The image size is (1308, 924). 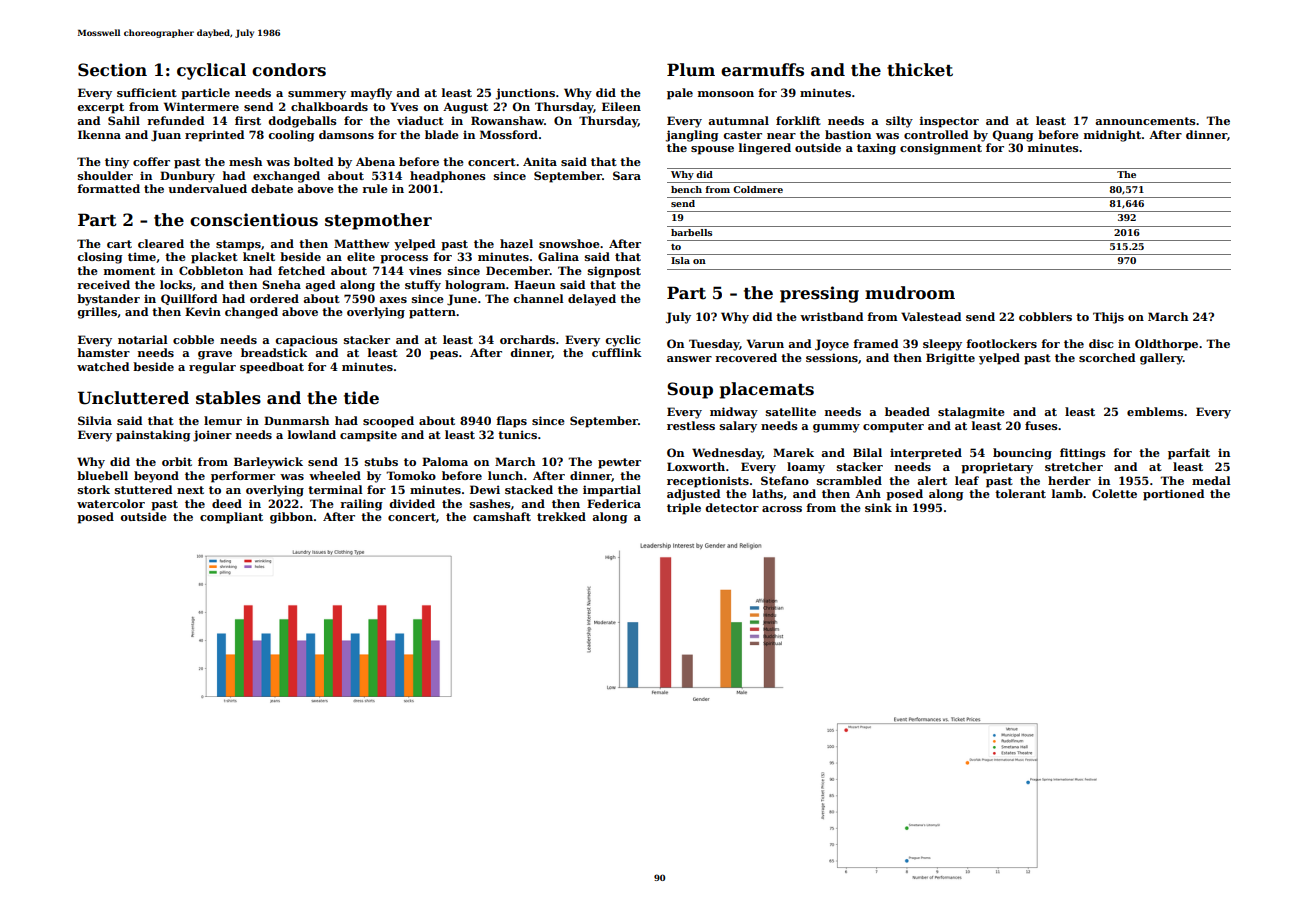 What do you see at coordinates (910, 293) in the screenshot?
I see `mudroom` at bounding box center [910, 293].
